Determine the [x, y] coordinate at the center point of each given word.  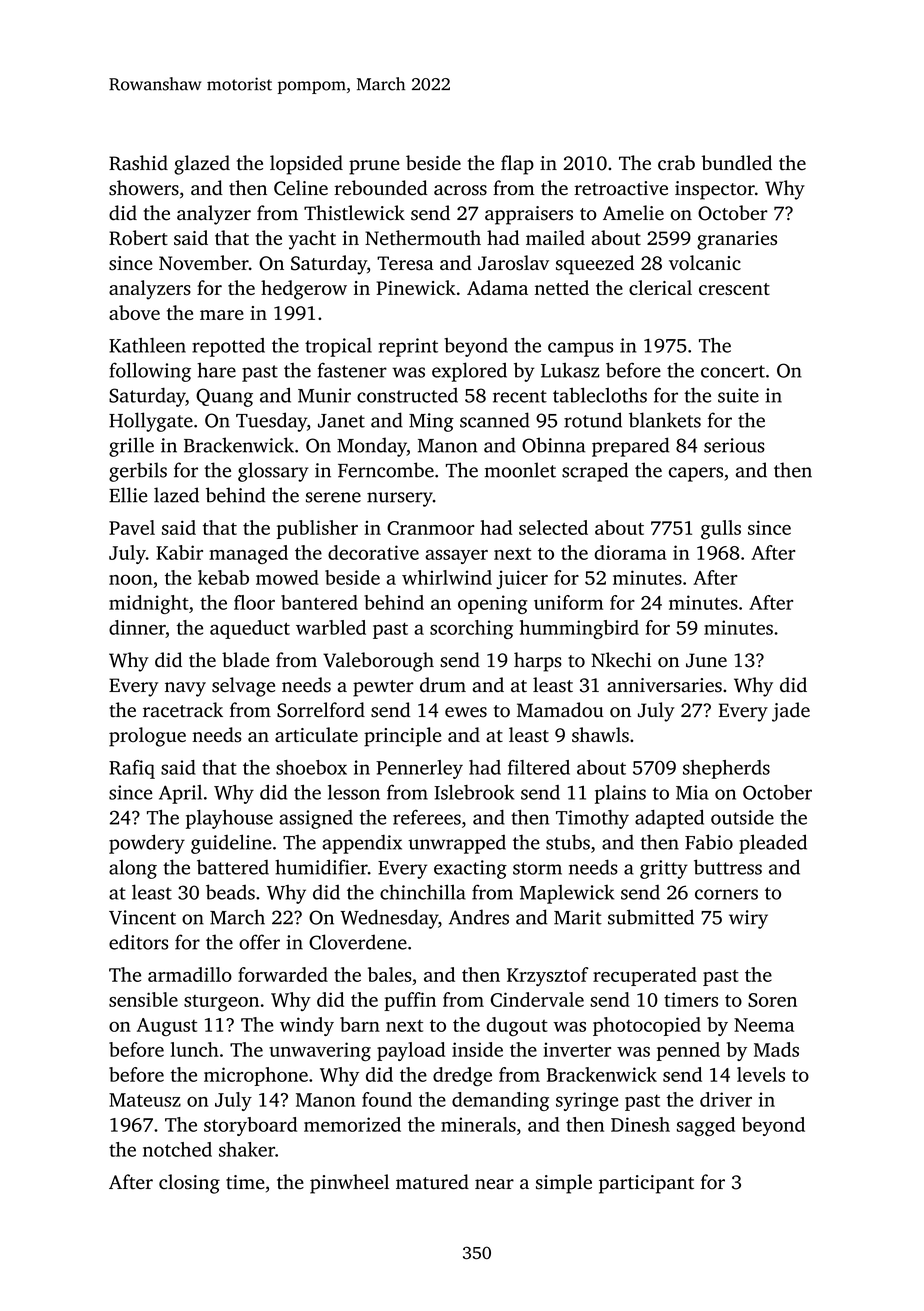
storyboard [250, 1126]
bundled [736, 163]
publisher [317, 529]
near [494, 1184]
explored [469, 372]
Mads [776, 1049]
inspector [715, 190]
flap [517, 165]
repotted [228, 347]
